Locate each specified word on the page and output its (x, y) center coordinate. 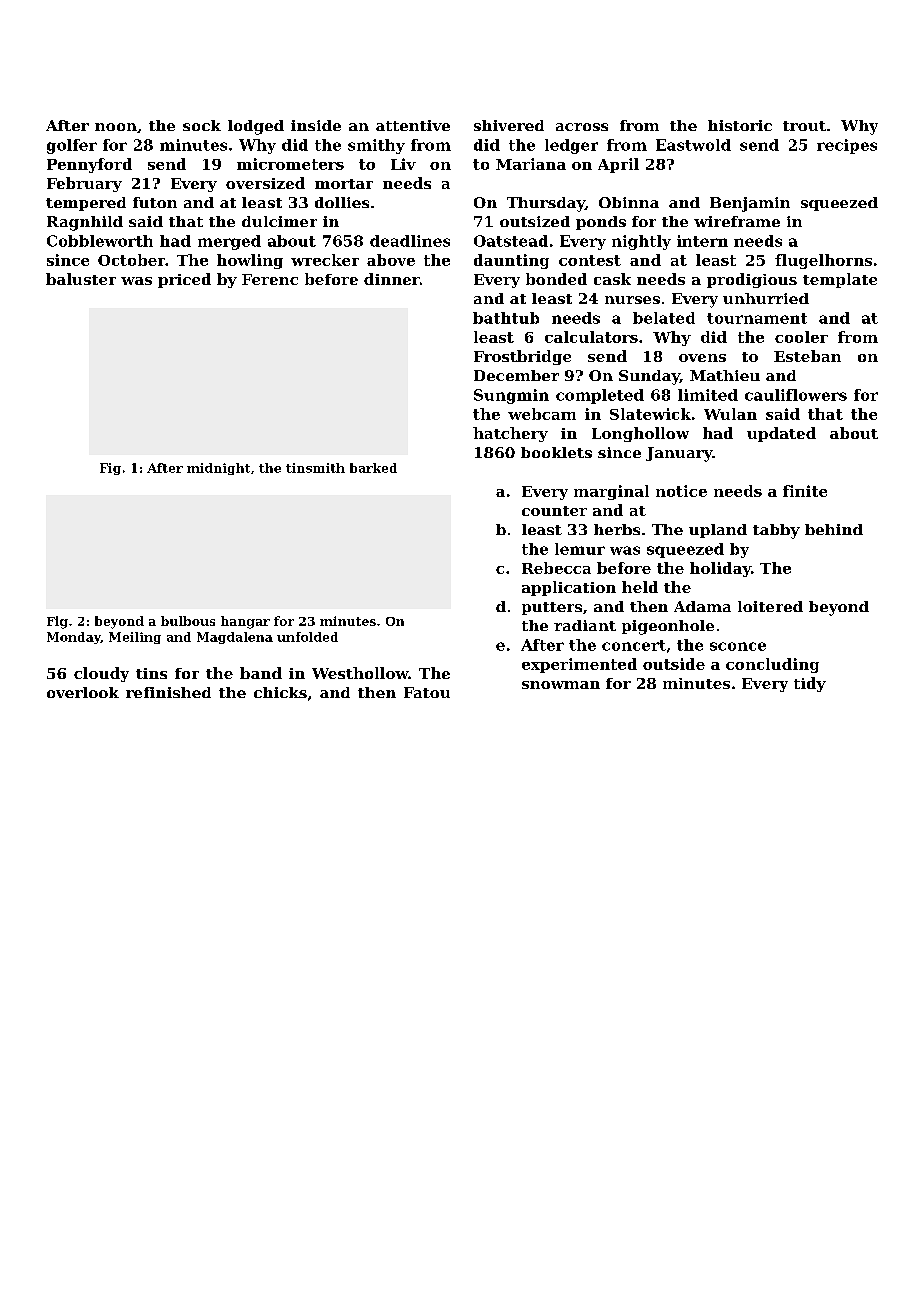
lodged (256, 127)
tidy (810, 684)
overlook (83, 692)
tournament (757, 318)
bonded (556, 279)
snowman (561, 685)
